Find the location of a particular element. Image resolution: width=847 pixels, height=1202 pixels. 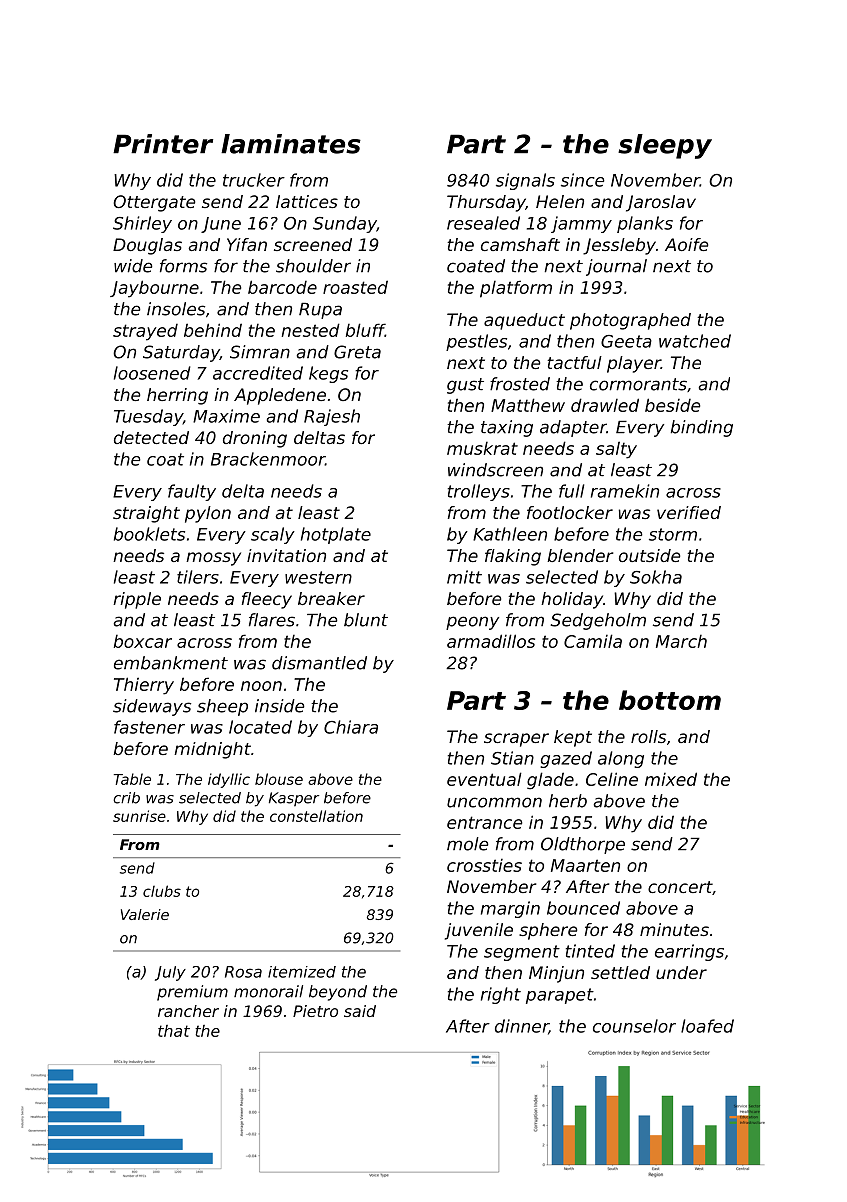

laminates is located at coordinates (291, 144).
